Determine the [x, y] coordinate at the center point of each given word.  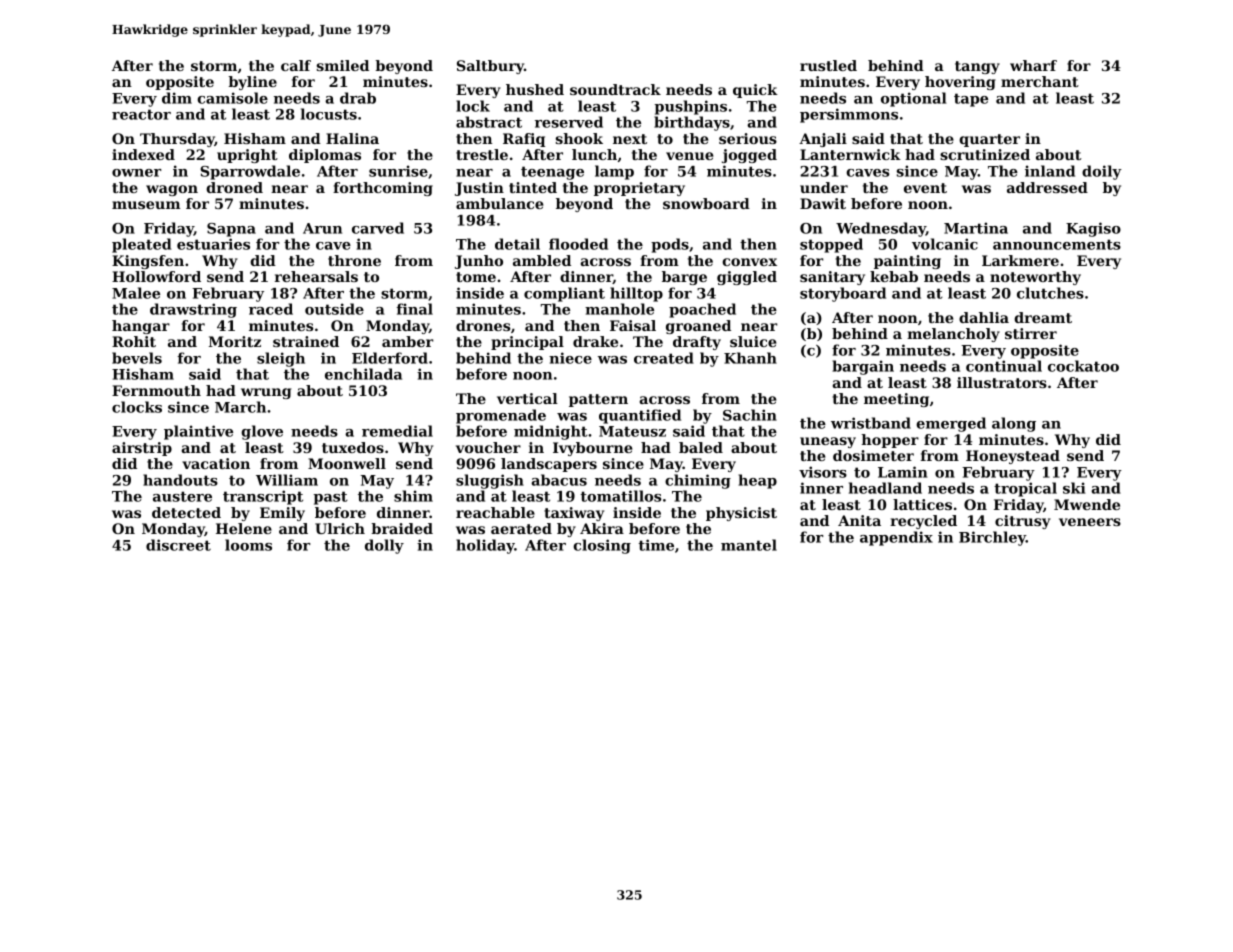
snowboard [706, 203]
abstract [489, 122]
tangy [977, 67]
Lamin [903, 472]
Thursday [177, 140]
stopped [831, 245]
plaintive [198, 432]
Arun [322, 228]
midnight [551, 432]
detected [186, 512]
